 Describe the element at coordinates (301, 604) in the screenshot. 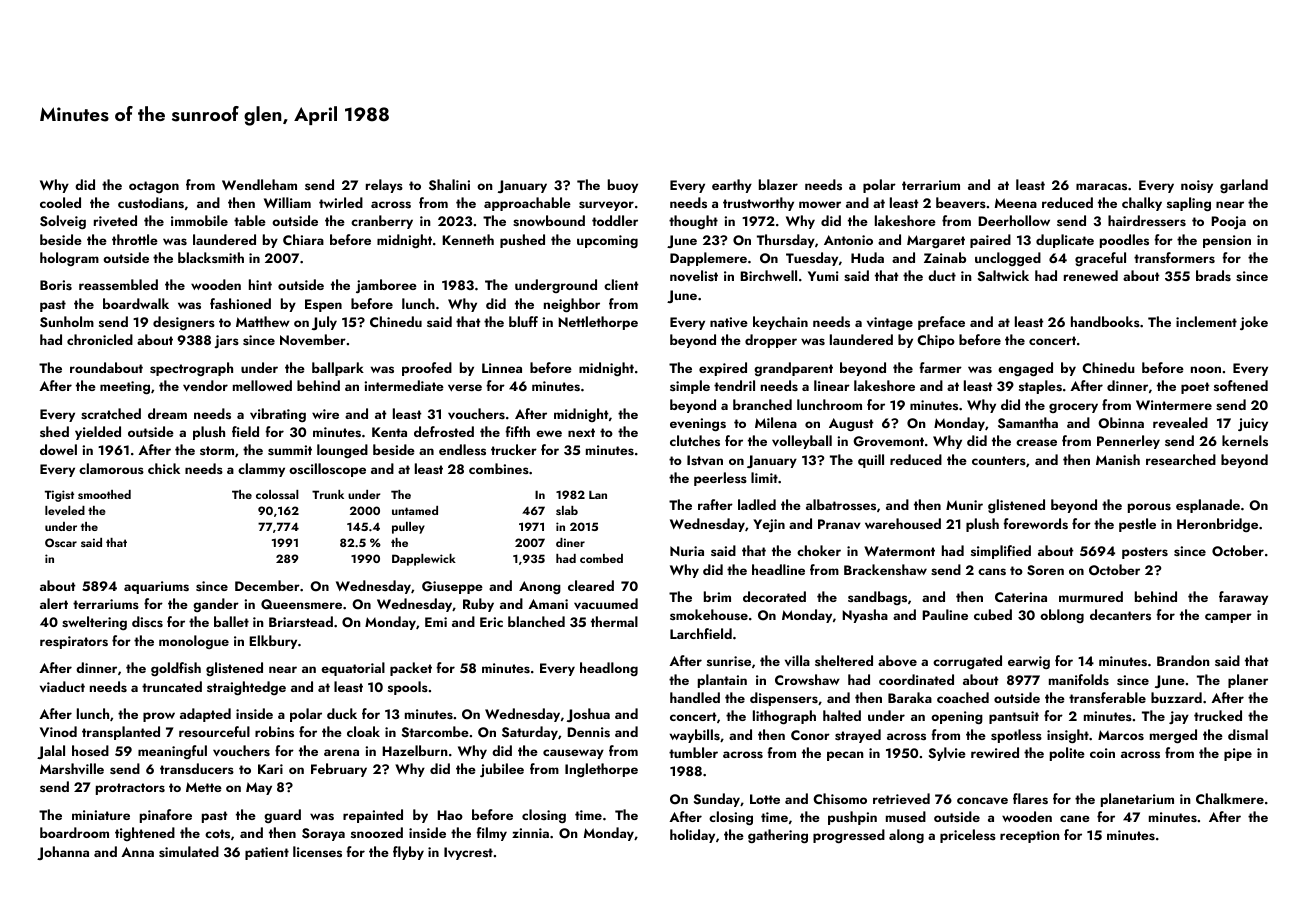

I see `Queensmere` at that location.
